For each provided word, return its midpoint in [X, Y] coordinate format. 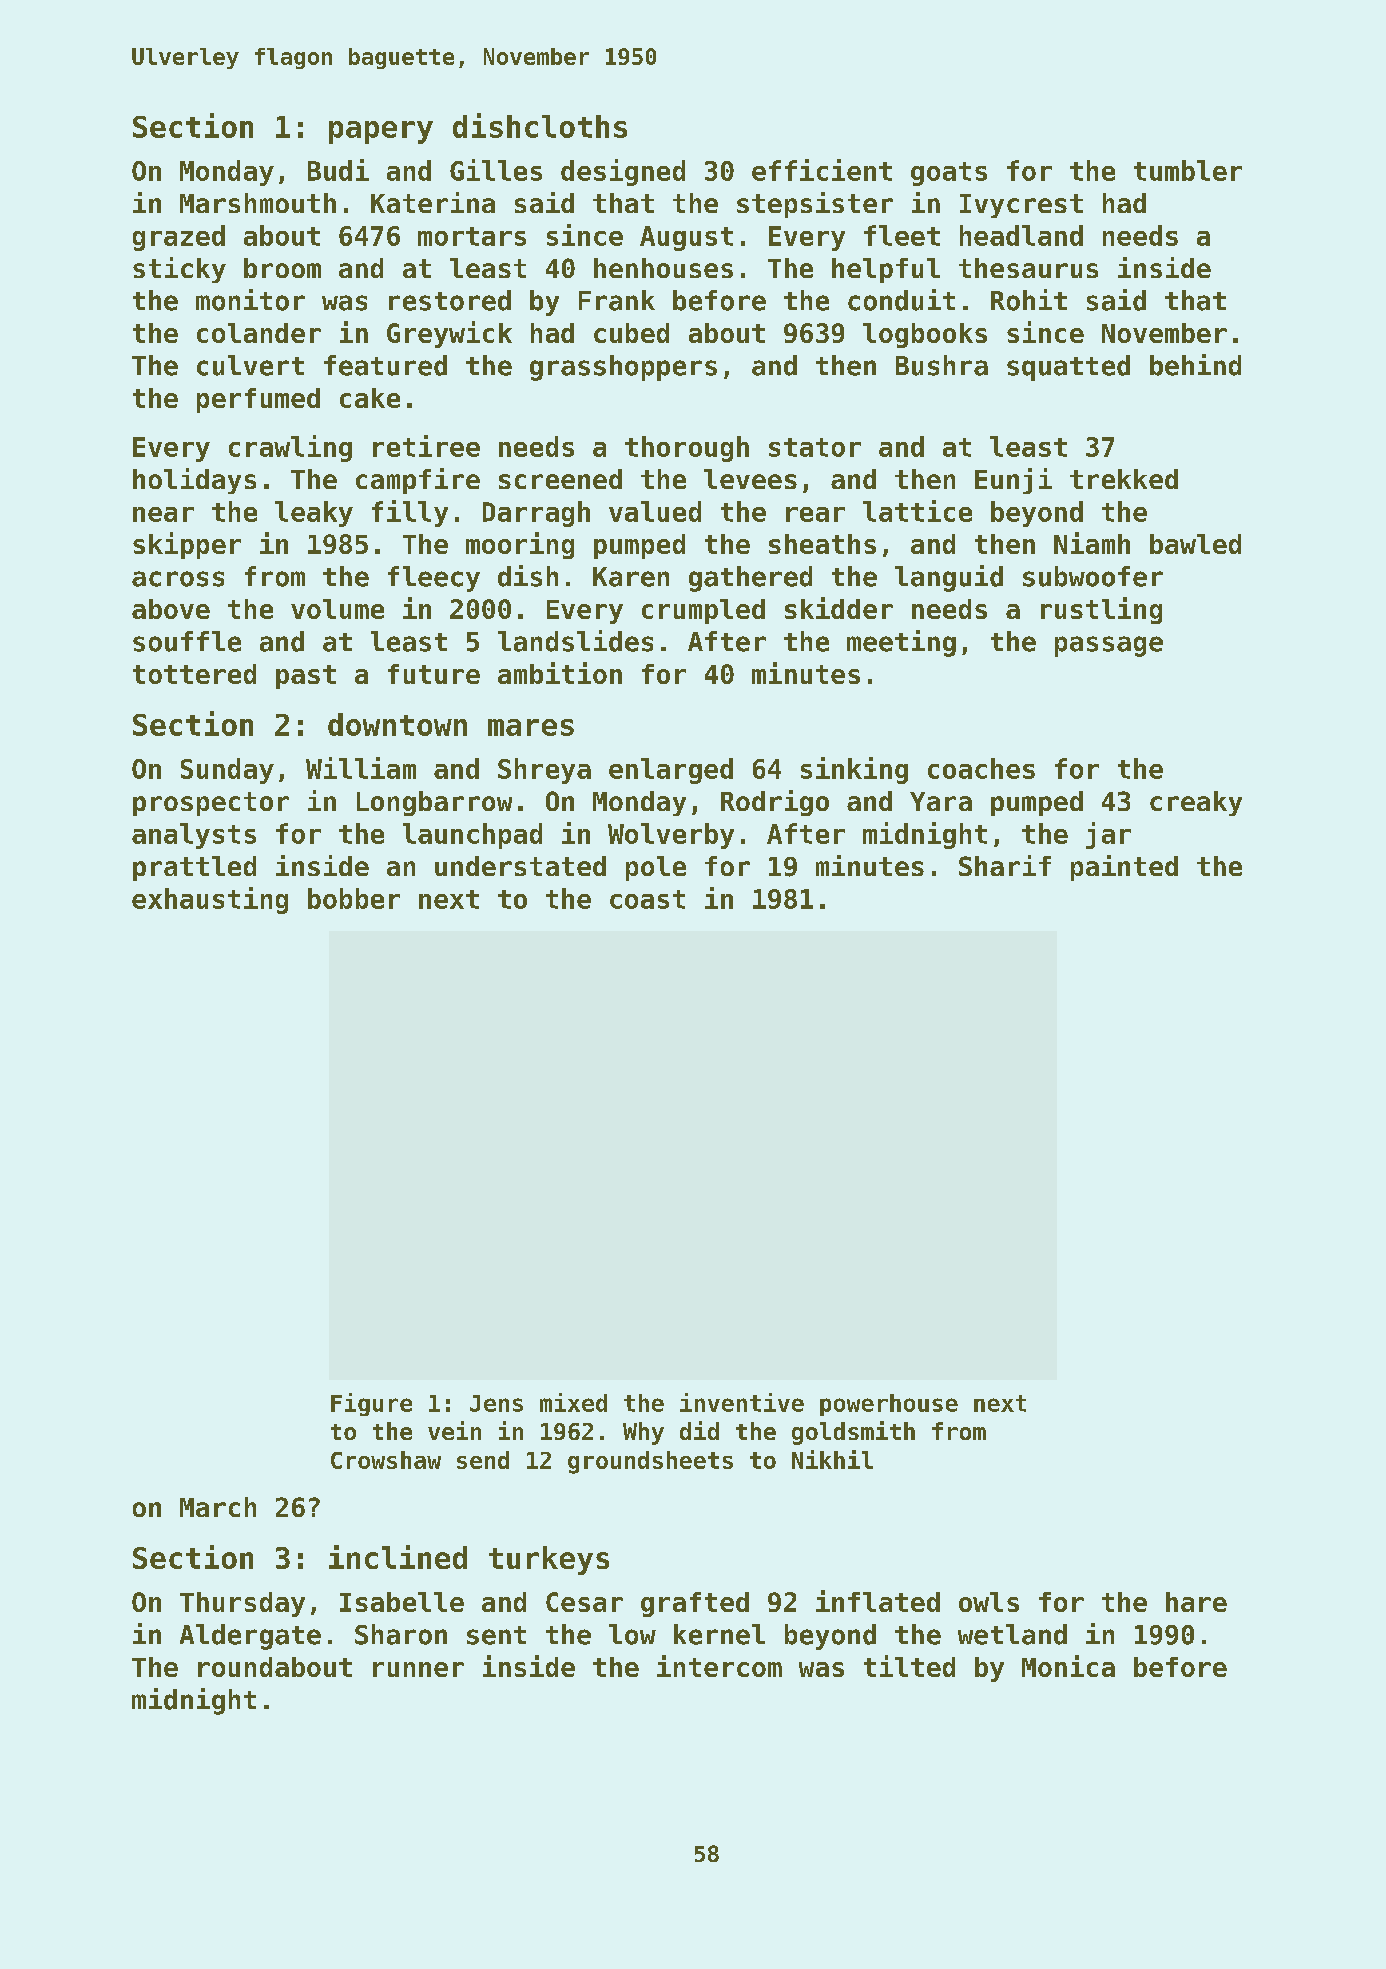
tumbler [1188, 170]
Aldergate [250, 1637]
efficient [822, 170]
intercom [719, 1666]
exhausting [210, 900]
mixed [573, 1402]
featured [385, 365]
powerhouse [889, 1405]
